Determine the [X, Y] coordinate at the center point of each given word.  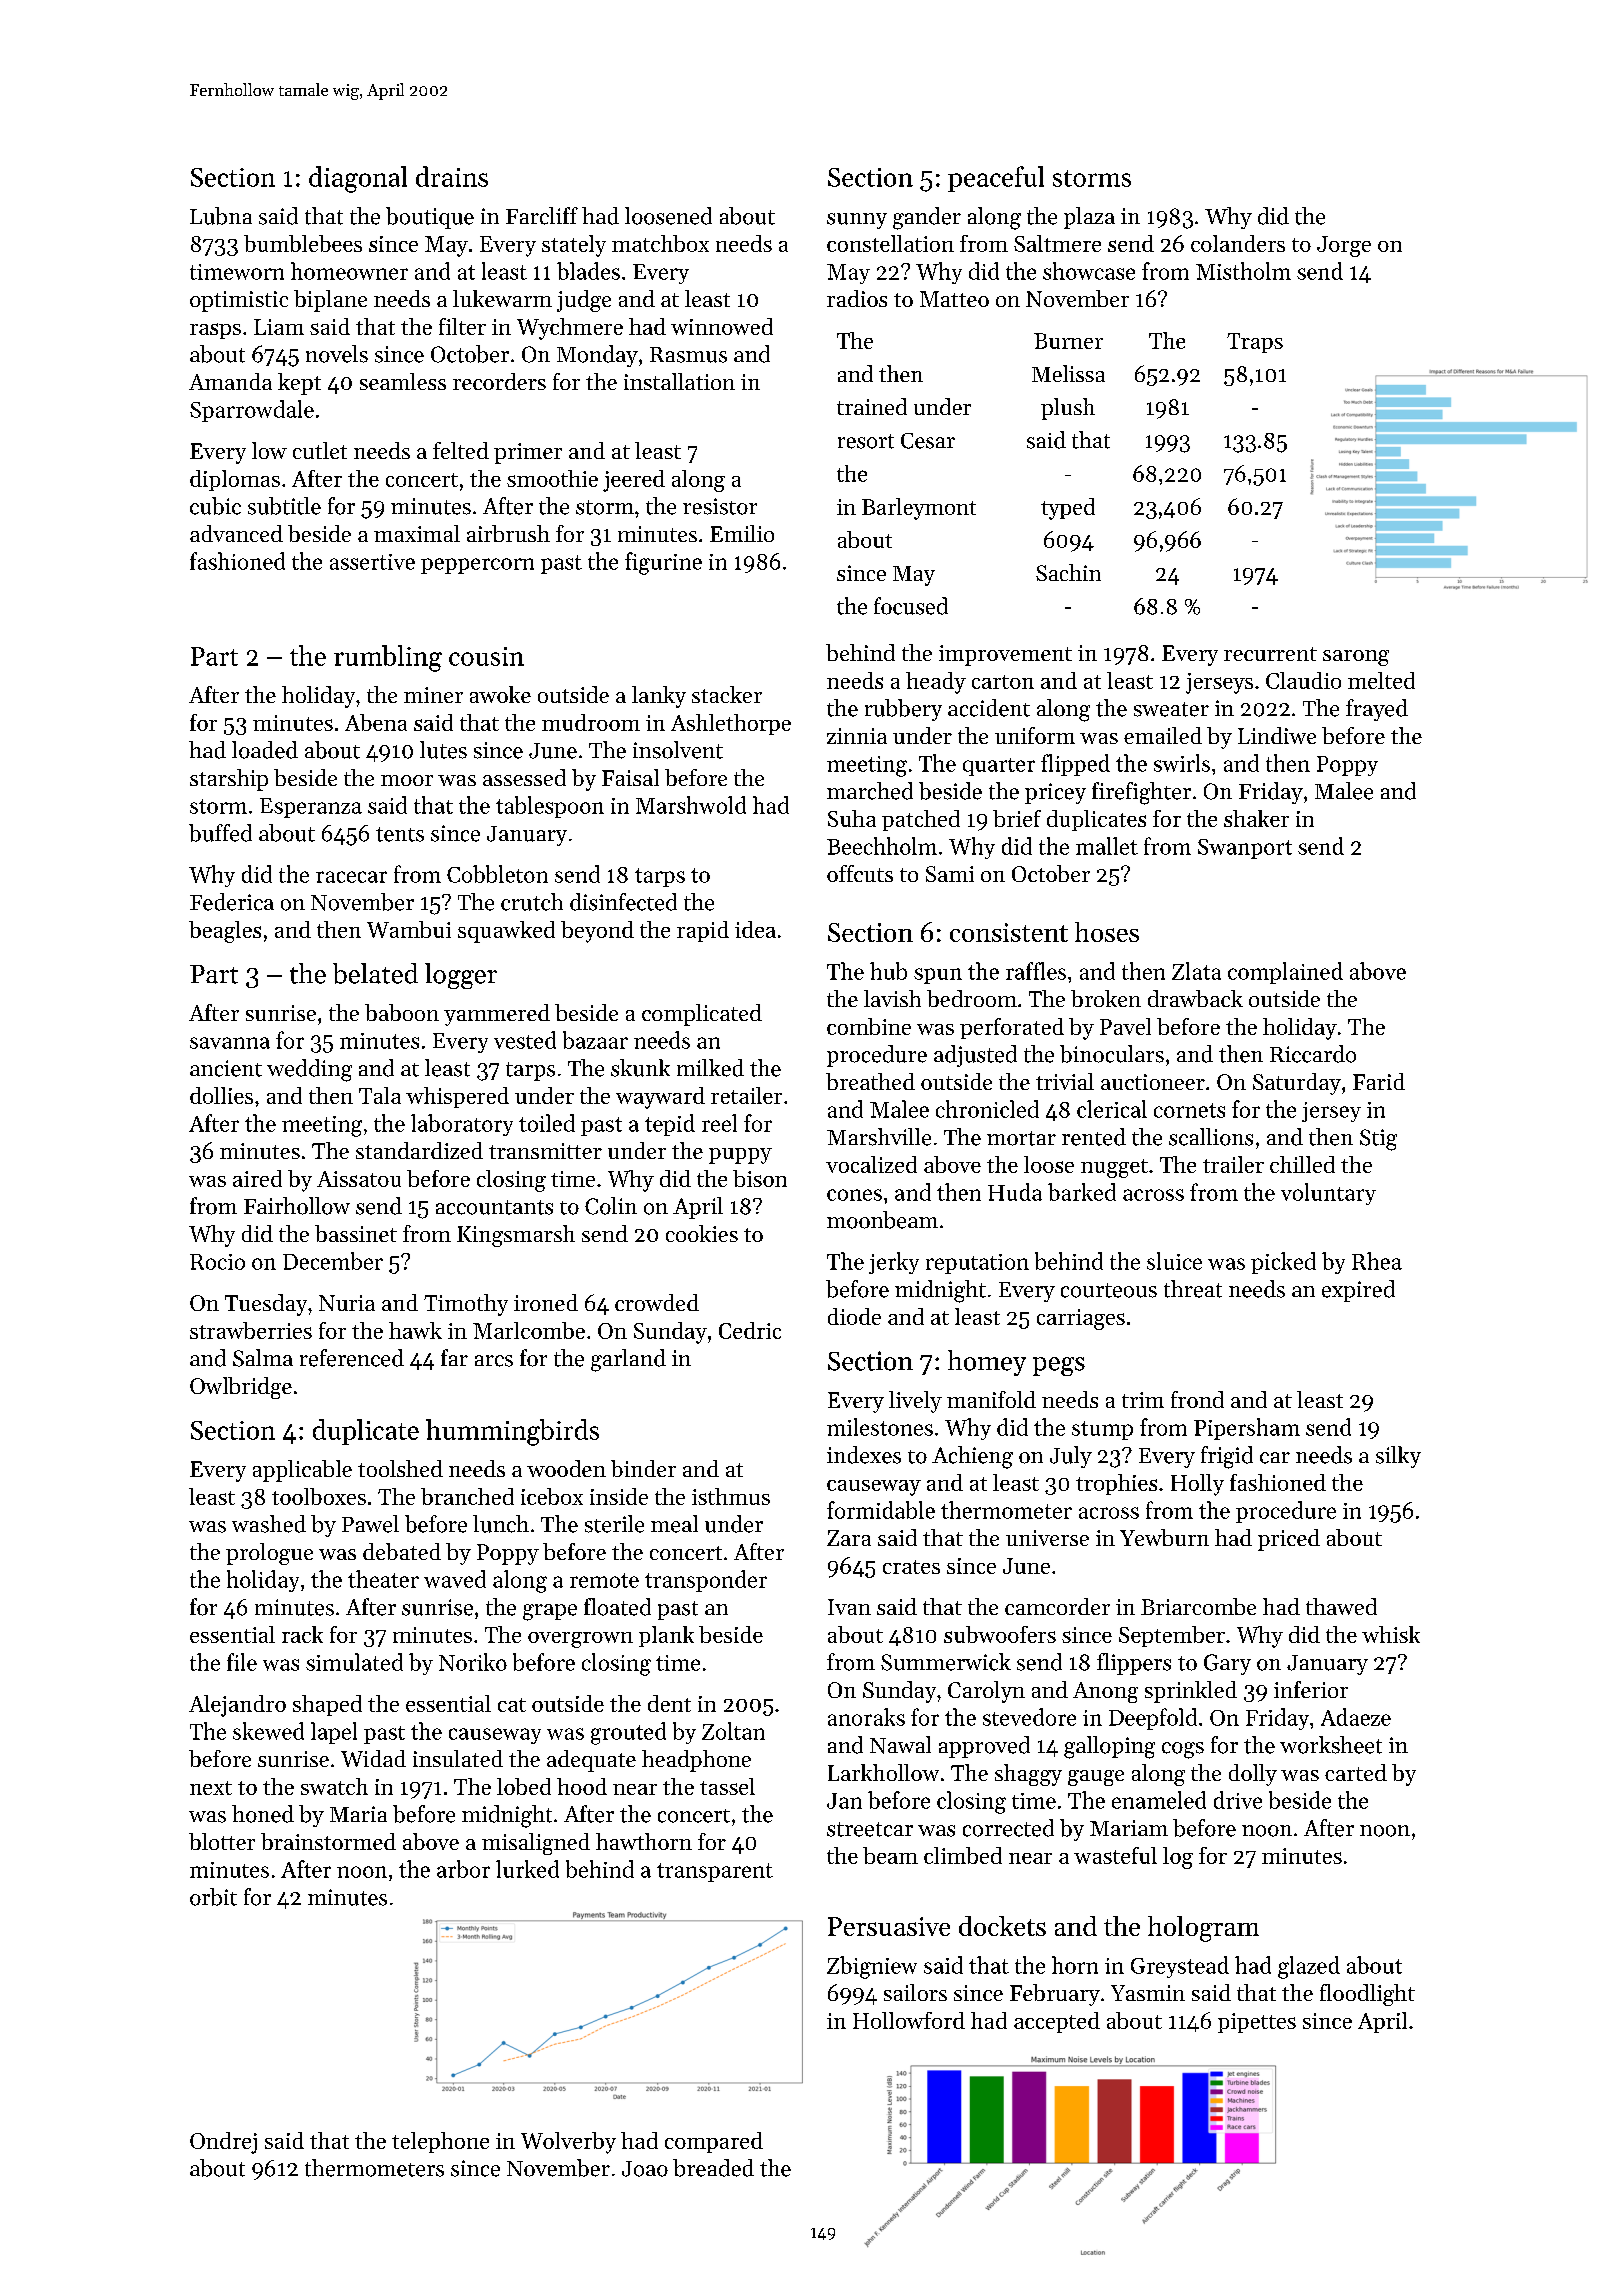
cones [854, 1195]
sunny [857, 221]
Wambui [409, 929]
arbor [463, 1869]
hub [888, 971]
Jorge [1344, 246]
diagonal [358, 179]
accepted [1057, 2022]
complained [1285, 973]
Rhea [1377, 1261]
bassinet [356, 1233]
